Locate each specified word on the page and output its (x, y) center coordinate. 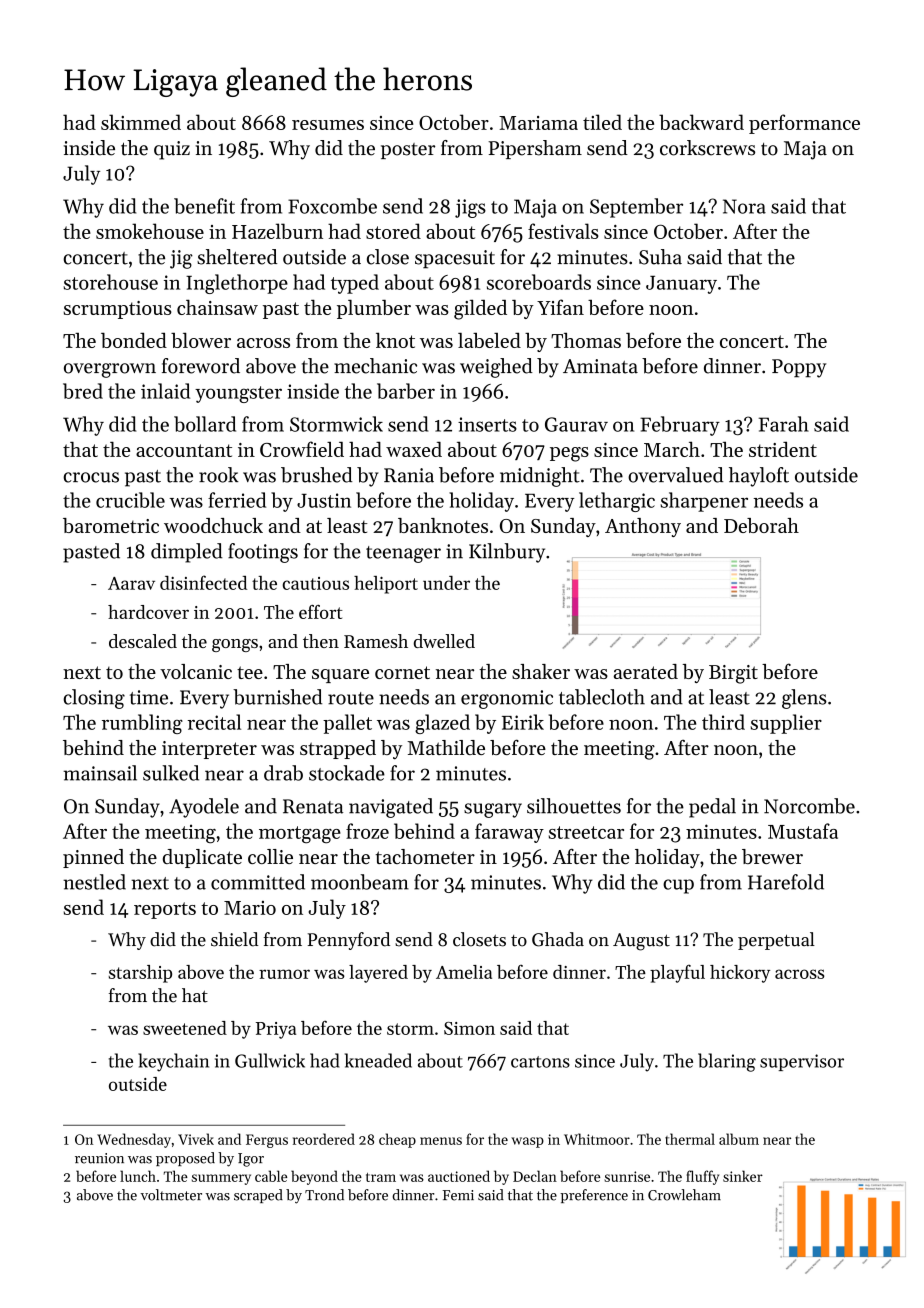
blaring (727, 1062)
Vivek (196, 1139)
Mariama (538, 123)
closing (94, 699)
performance (804, 124)
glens (804, 699)
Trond (324, 1195)
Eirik (523, 722)
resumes (328, 125)
